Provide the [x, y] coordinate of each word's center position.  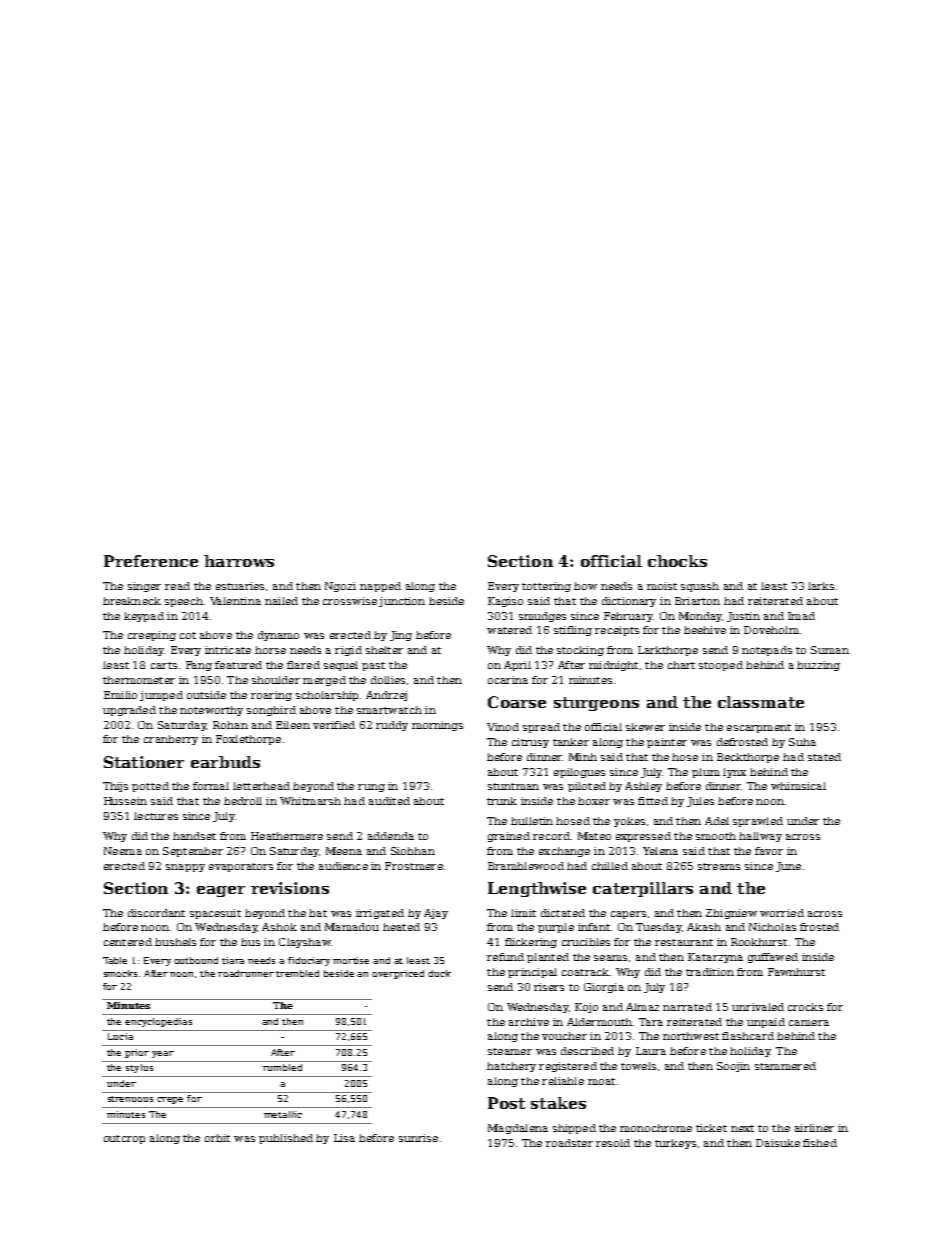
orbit [217, 1138]
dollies [388, 680]
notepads [767, 651]
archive [529, 1022]
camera [809, 1023]
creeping [152, 636]
